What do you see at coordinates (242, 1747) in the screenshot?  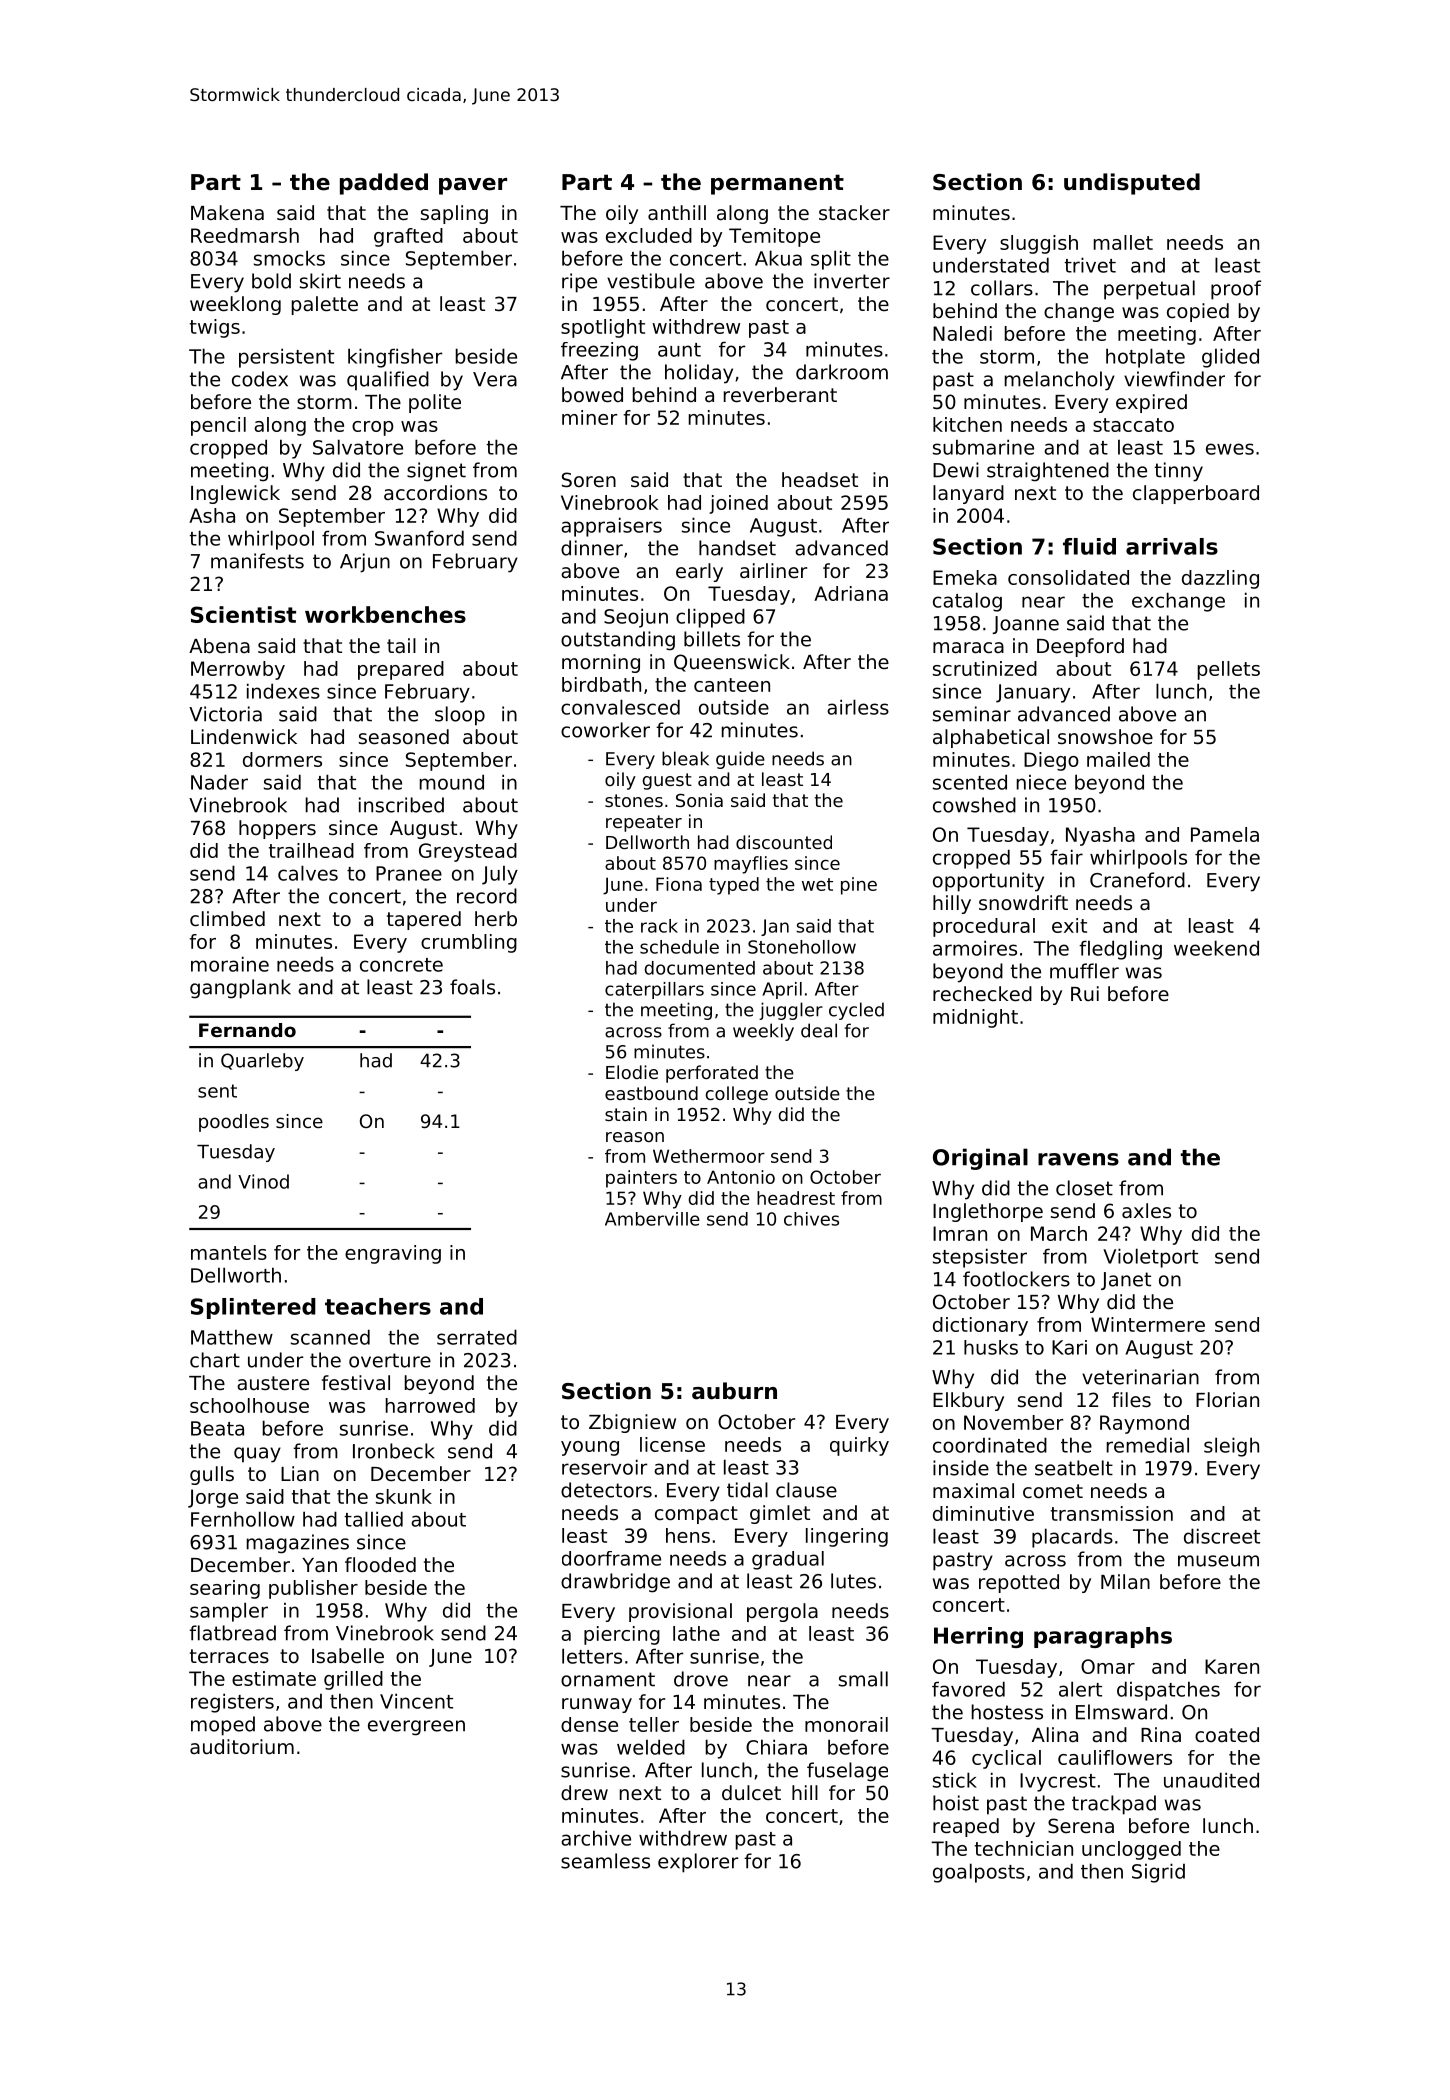 I see `auditorium` at bounding box center [242, 1747].
